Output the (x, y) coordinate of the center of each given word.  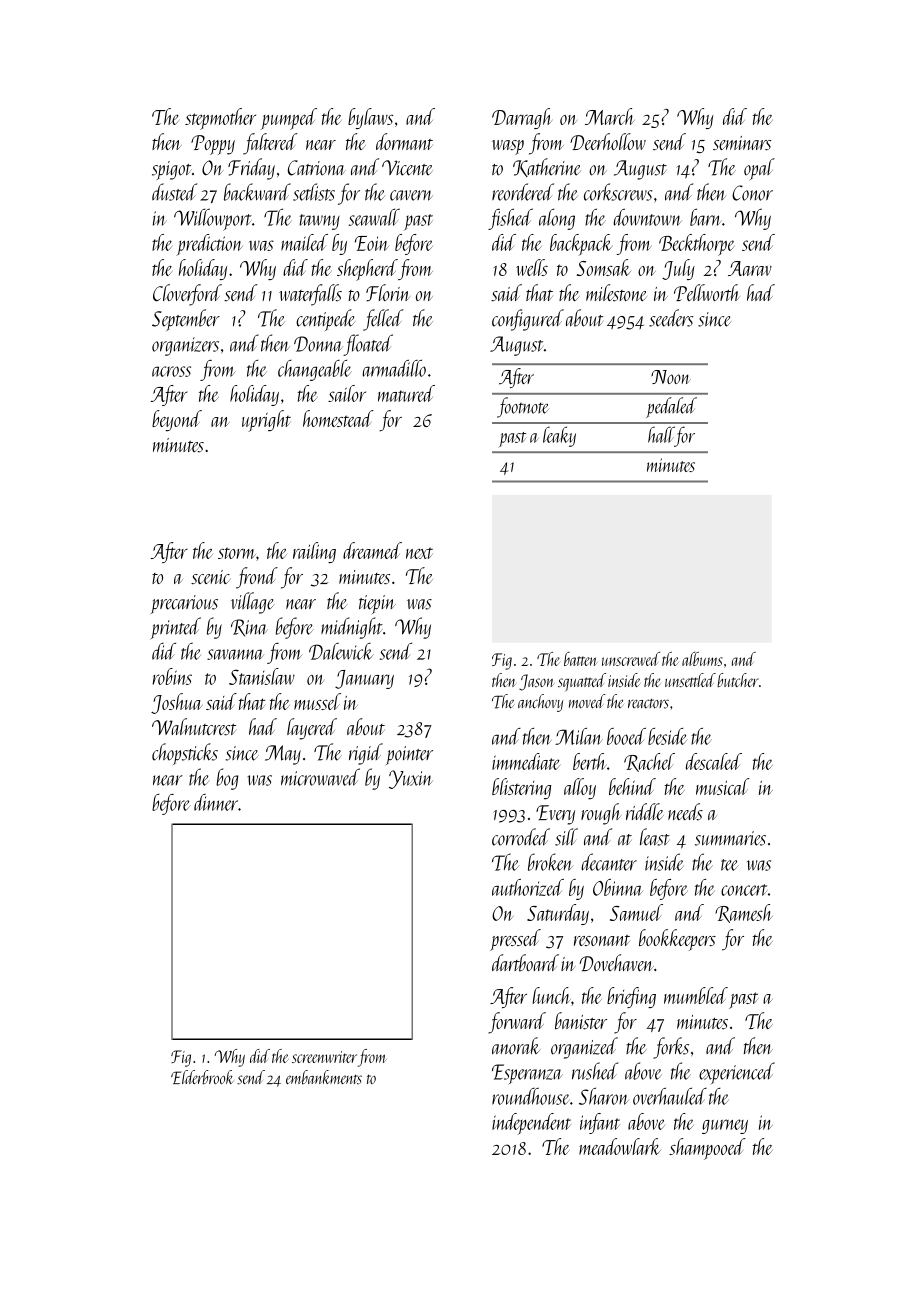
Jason (536, 682)
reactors (648, 703)
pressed (515, 940)
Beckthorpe (696, 245)
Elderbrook (202, 1077)
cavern (411, 195)
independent (531, 1124)
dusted (174, 192)
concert (744, 890)
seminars (742, 143)
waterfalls (310, 295)
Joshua (176, 703)
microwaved (320, 777)
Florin (388, 293)
